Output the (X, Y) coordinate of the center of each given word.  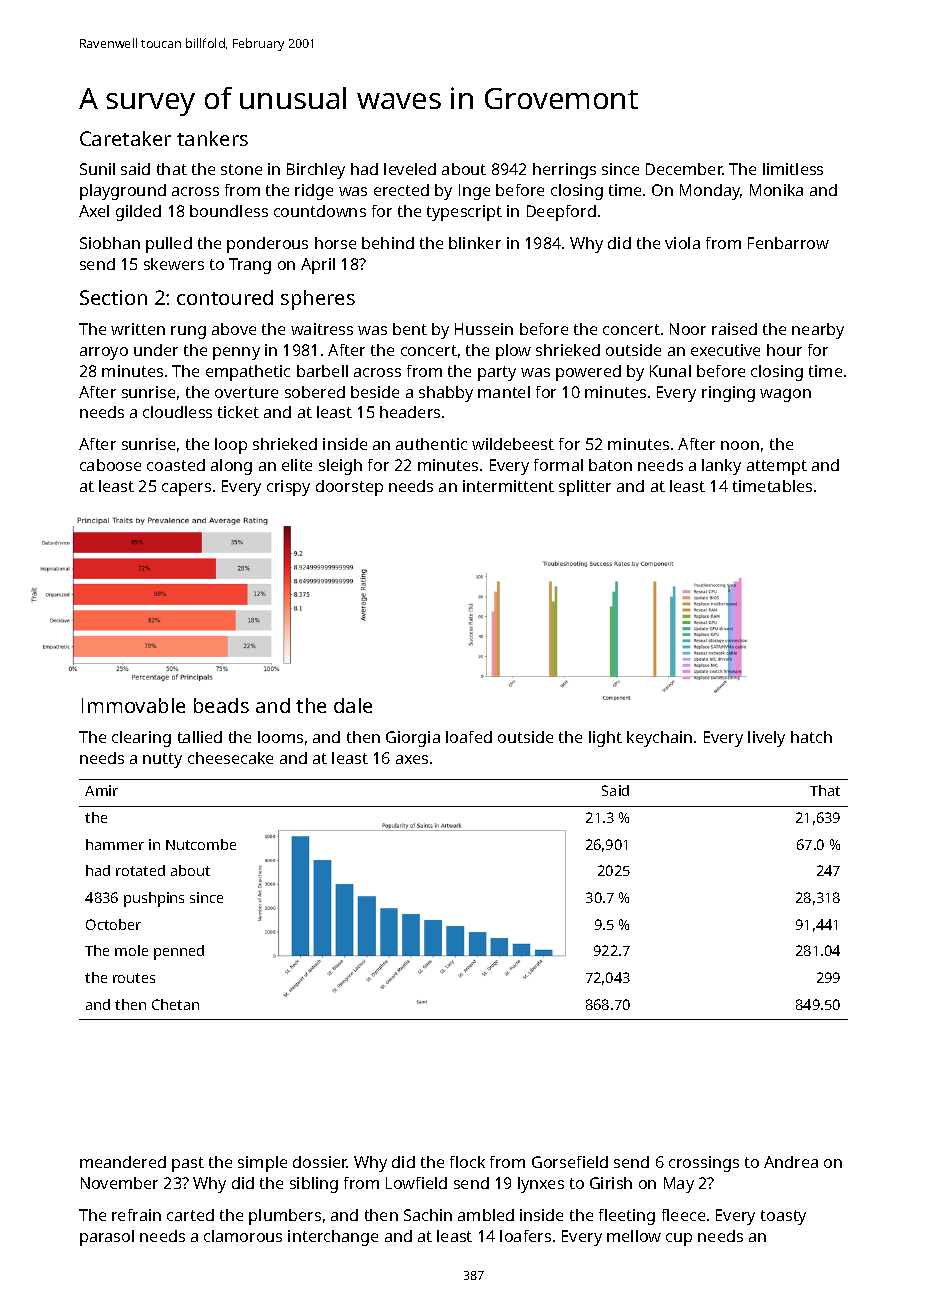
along (231, 467)
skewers (174, 264)
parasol (107, 1238)
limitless (793, 169)
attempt (777, 467)
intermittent (508, 486)
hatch (811, 737)
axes (412, 759)
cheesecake (230, 758)
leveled (410, 169)
